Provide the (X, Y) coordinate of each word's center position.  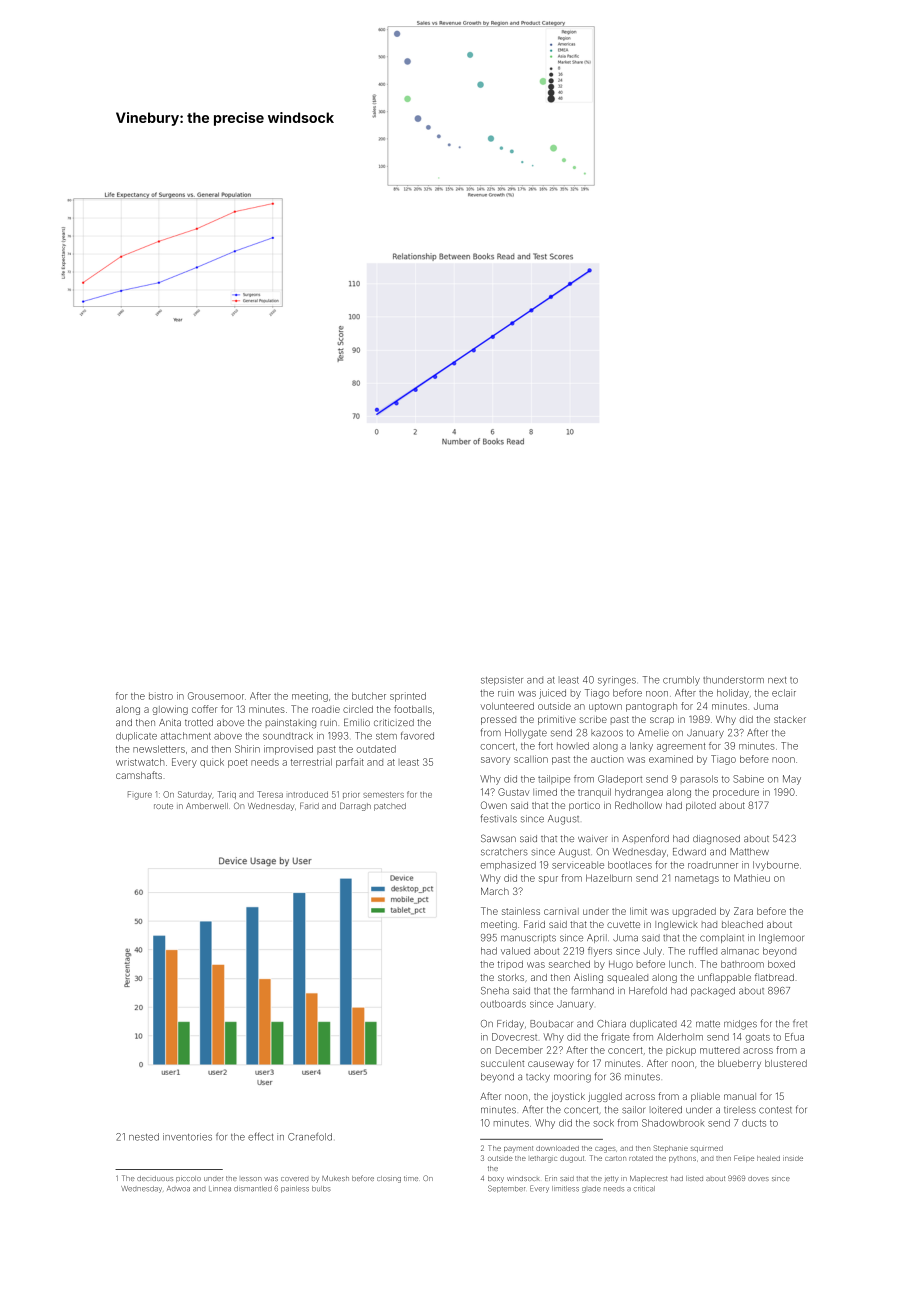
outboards (503, 1004)
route (163, 806)
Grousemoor (216, 696)
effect (260, 1136)
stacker (790, 719)
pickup (681, 1051)
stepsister (502, 680)
